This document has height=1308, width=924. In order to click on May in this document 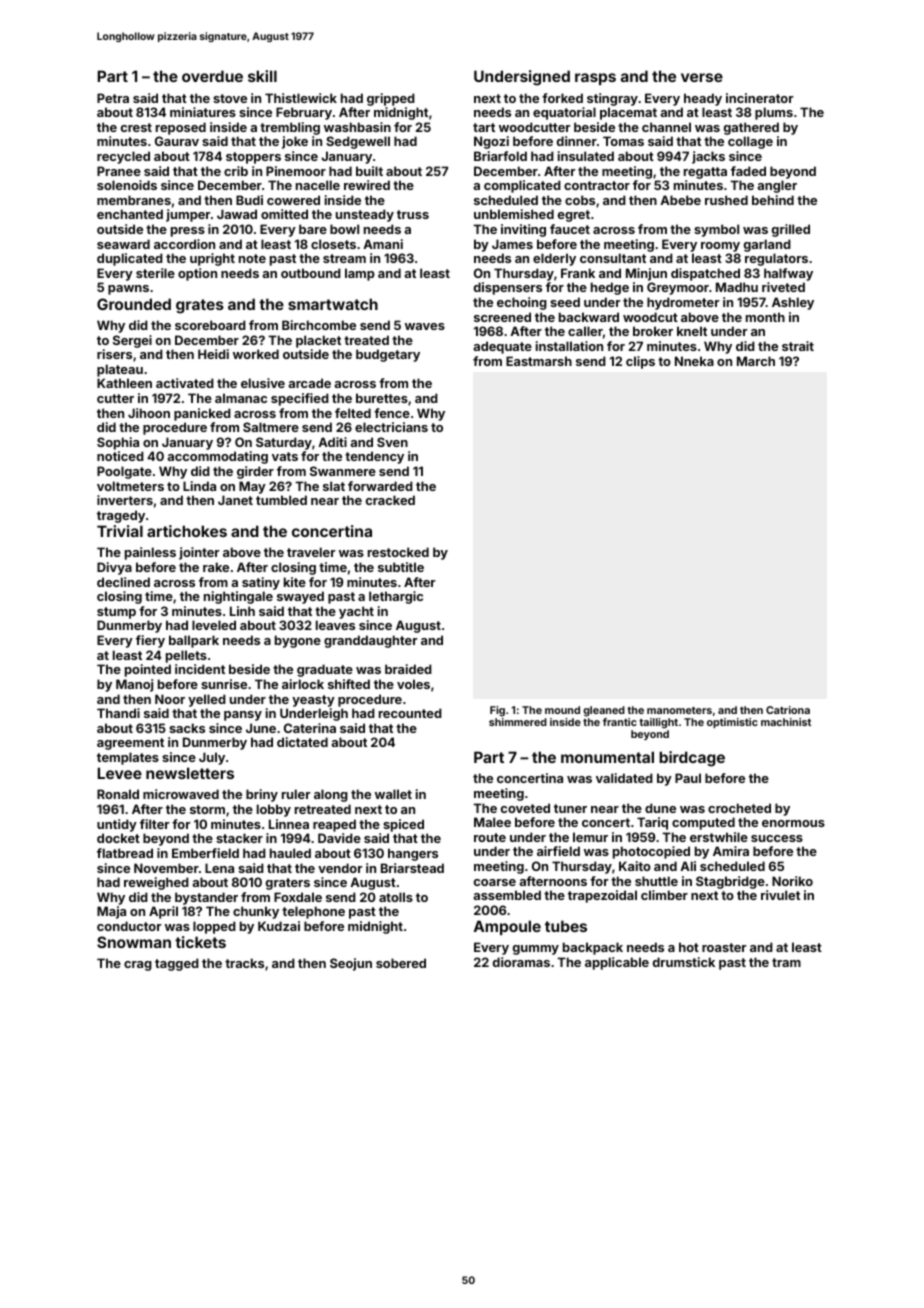, I will do `click(252, 487)`.
